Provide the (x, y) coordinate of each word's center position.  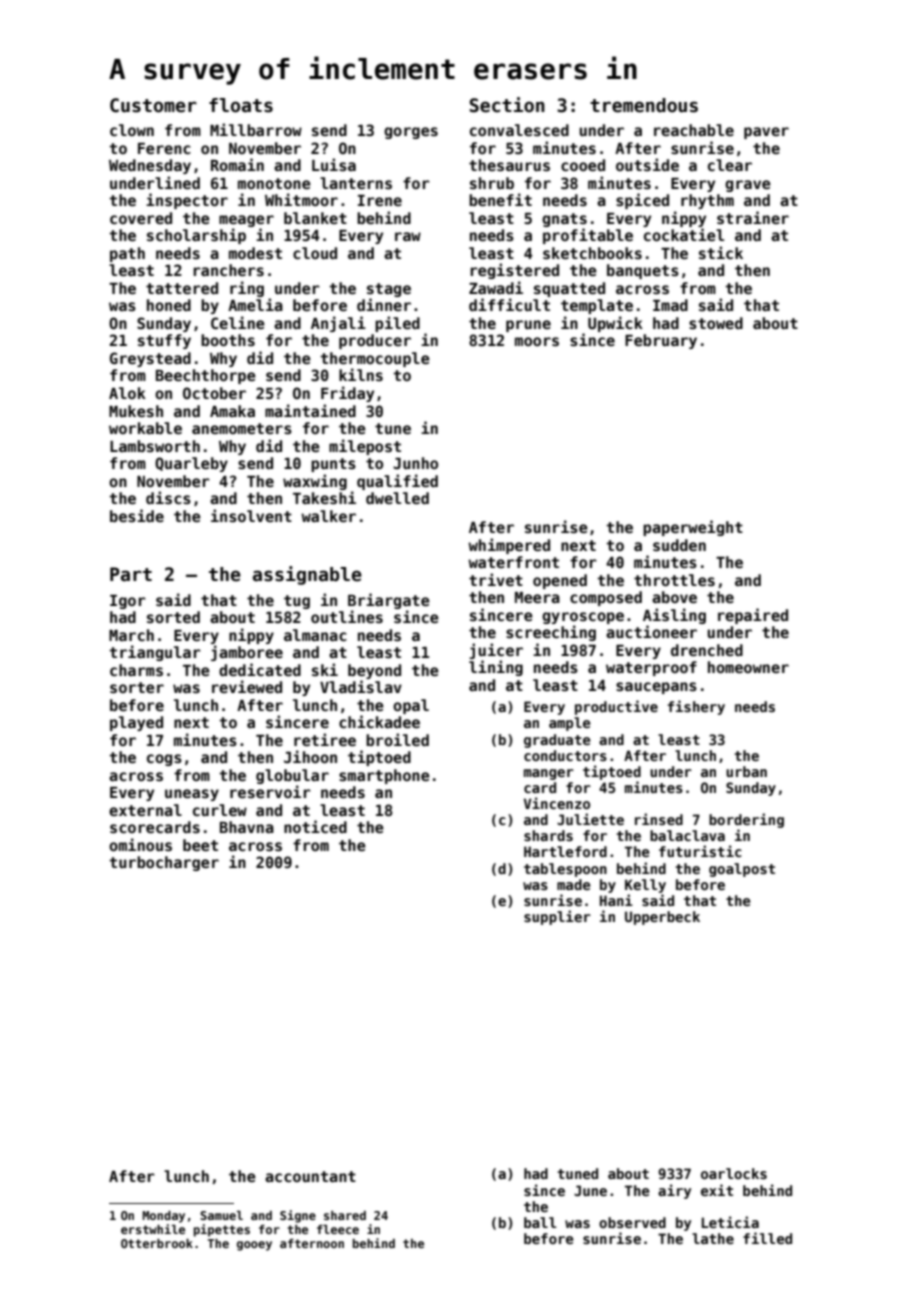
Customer (153, 105)
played (136, 723)
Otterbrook (157, 1243)
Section (507, 105)
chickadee (379, 721)
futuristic (700, 851)
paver (766, 133)
